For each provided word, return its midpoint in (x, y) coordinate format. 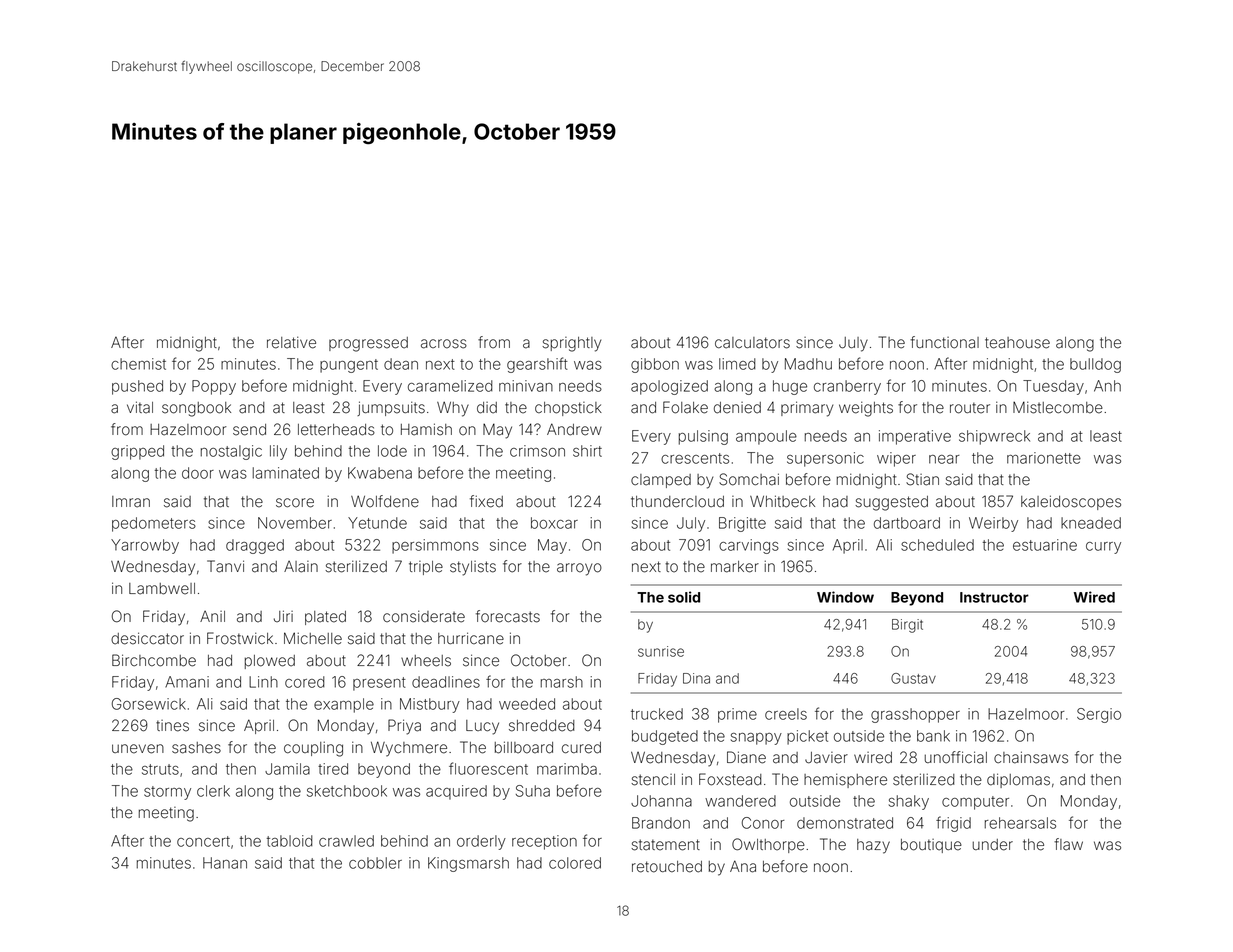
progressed (368, 344)
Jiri (283, 616)
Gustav (913, 678)
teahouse (1017, 343)
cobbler (375, 863)
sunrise (661, 651)
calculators (752, 343)
